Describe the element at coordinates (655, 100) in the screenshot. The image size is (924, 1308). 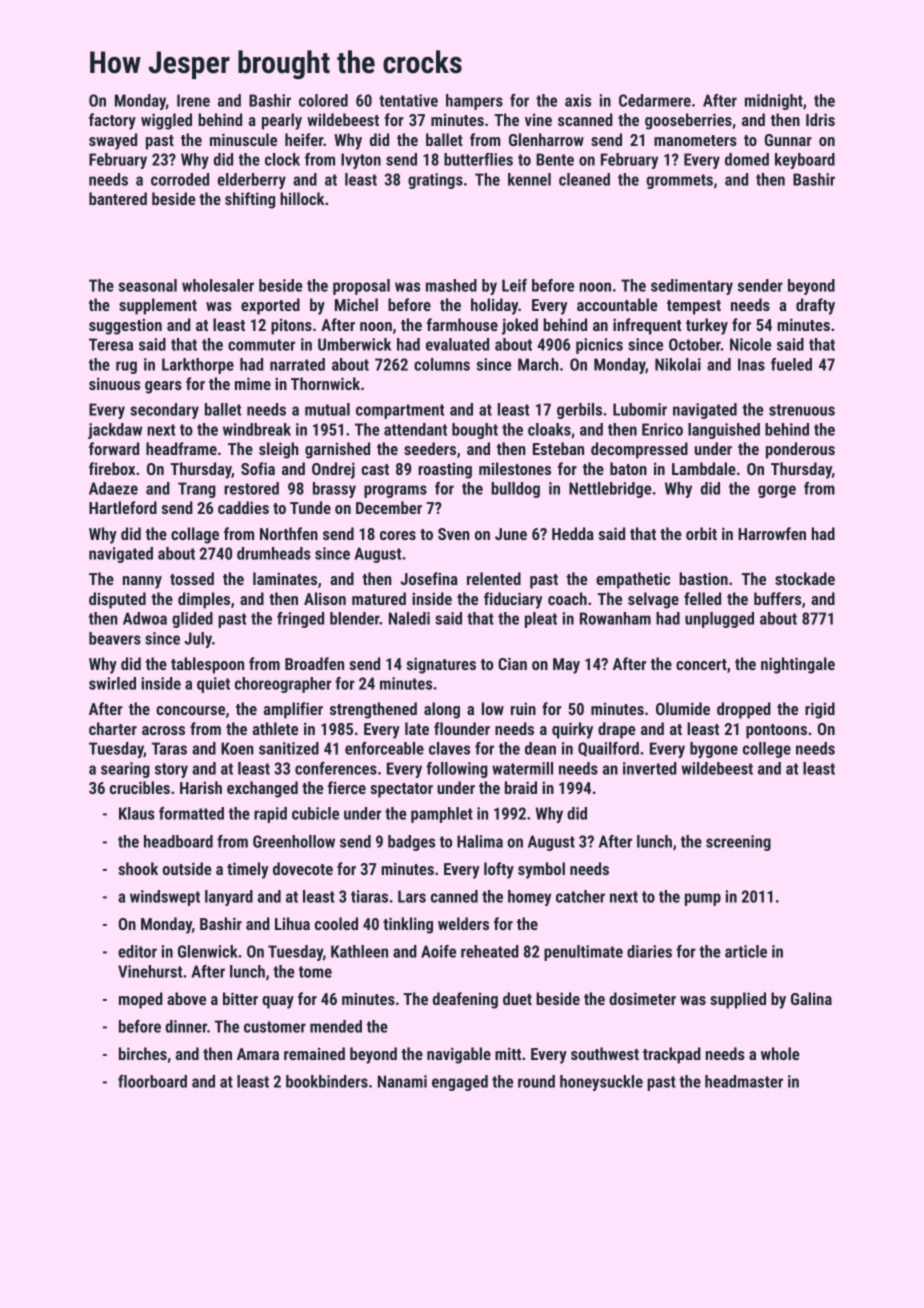
I see `Cedarmere` at that location.
